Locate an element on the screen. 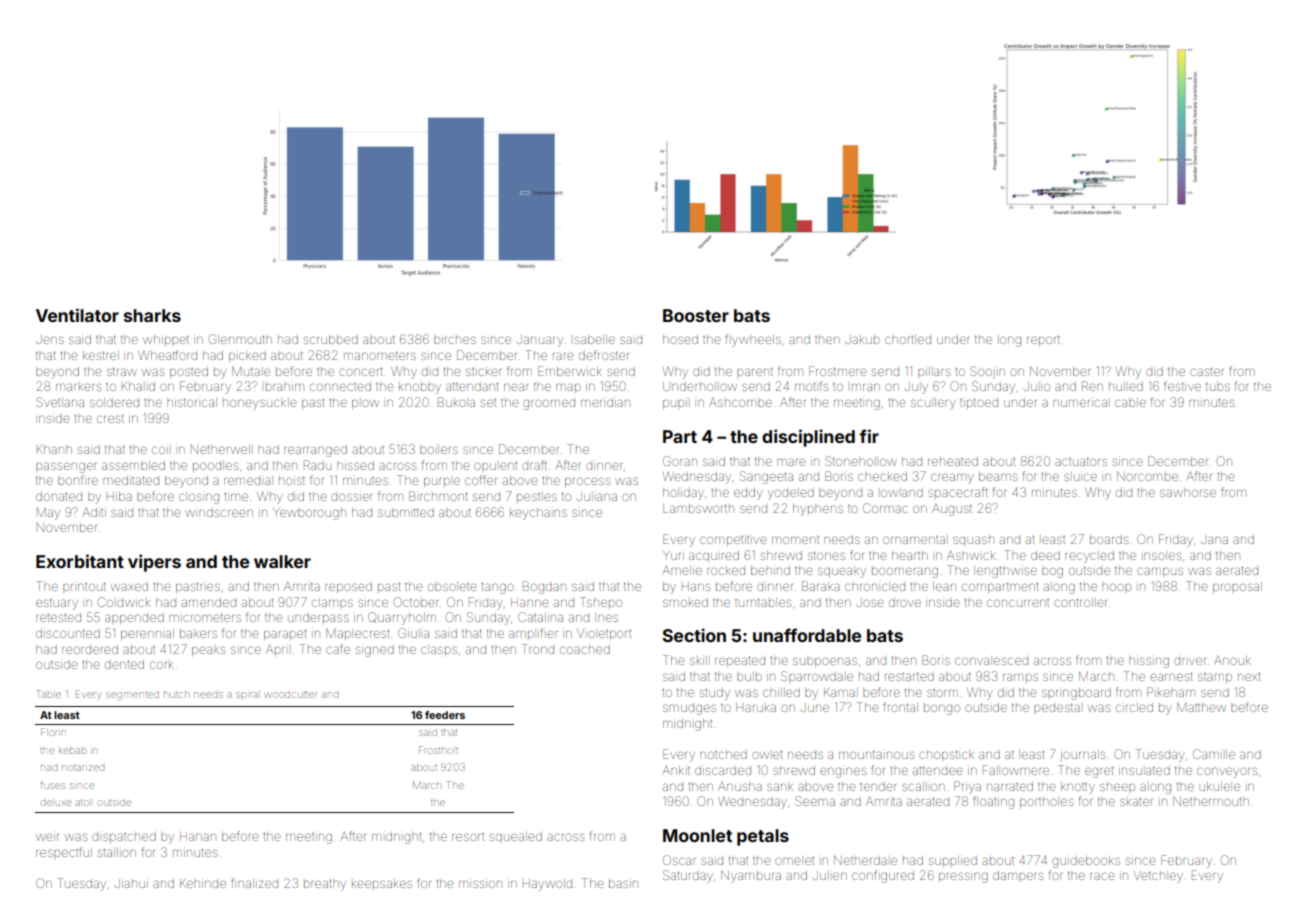 This screenshot has height=924, width=1308. numerical is located at coordinates (1080, 403).
